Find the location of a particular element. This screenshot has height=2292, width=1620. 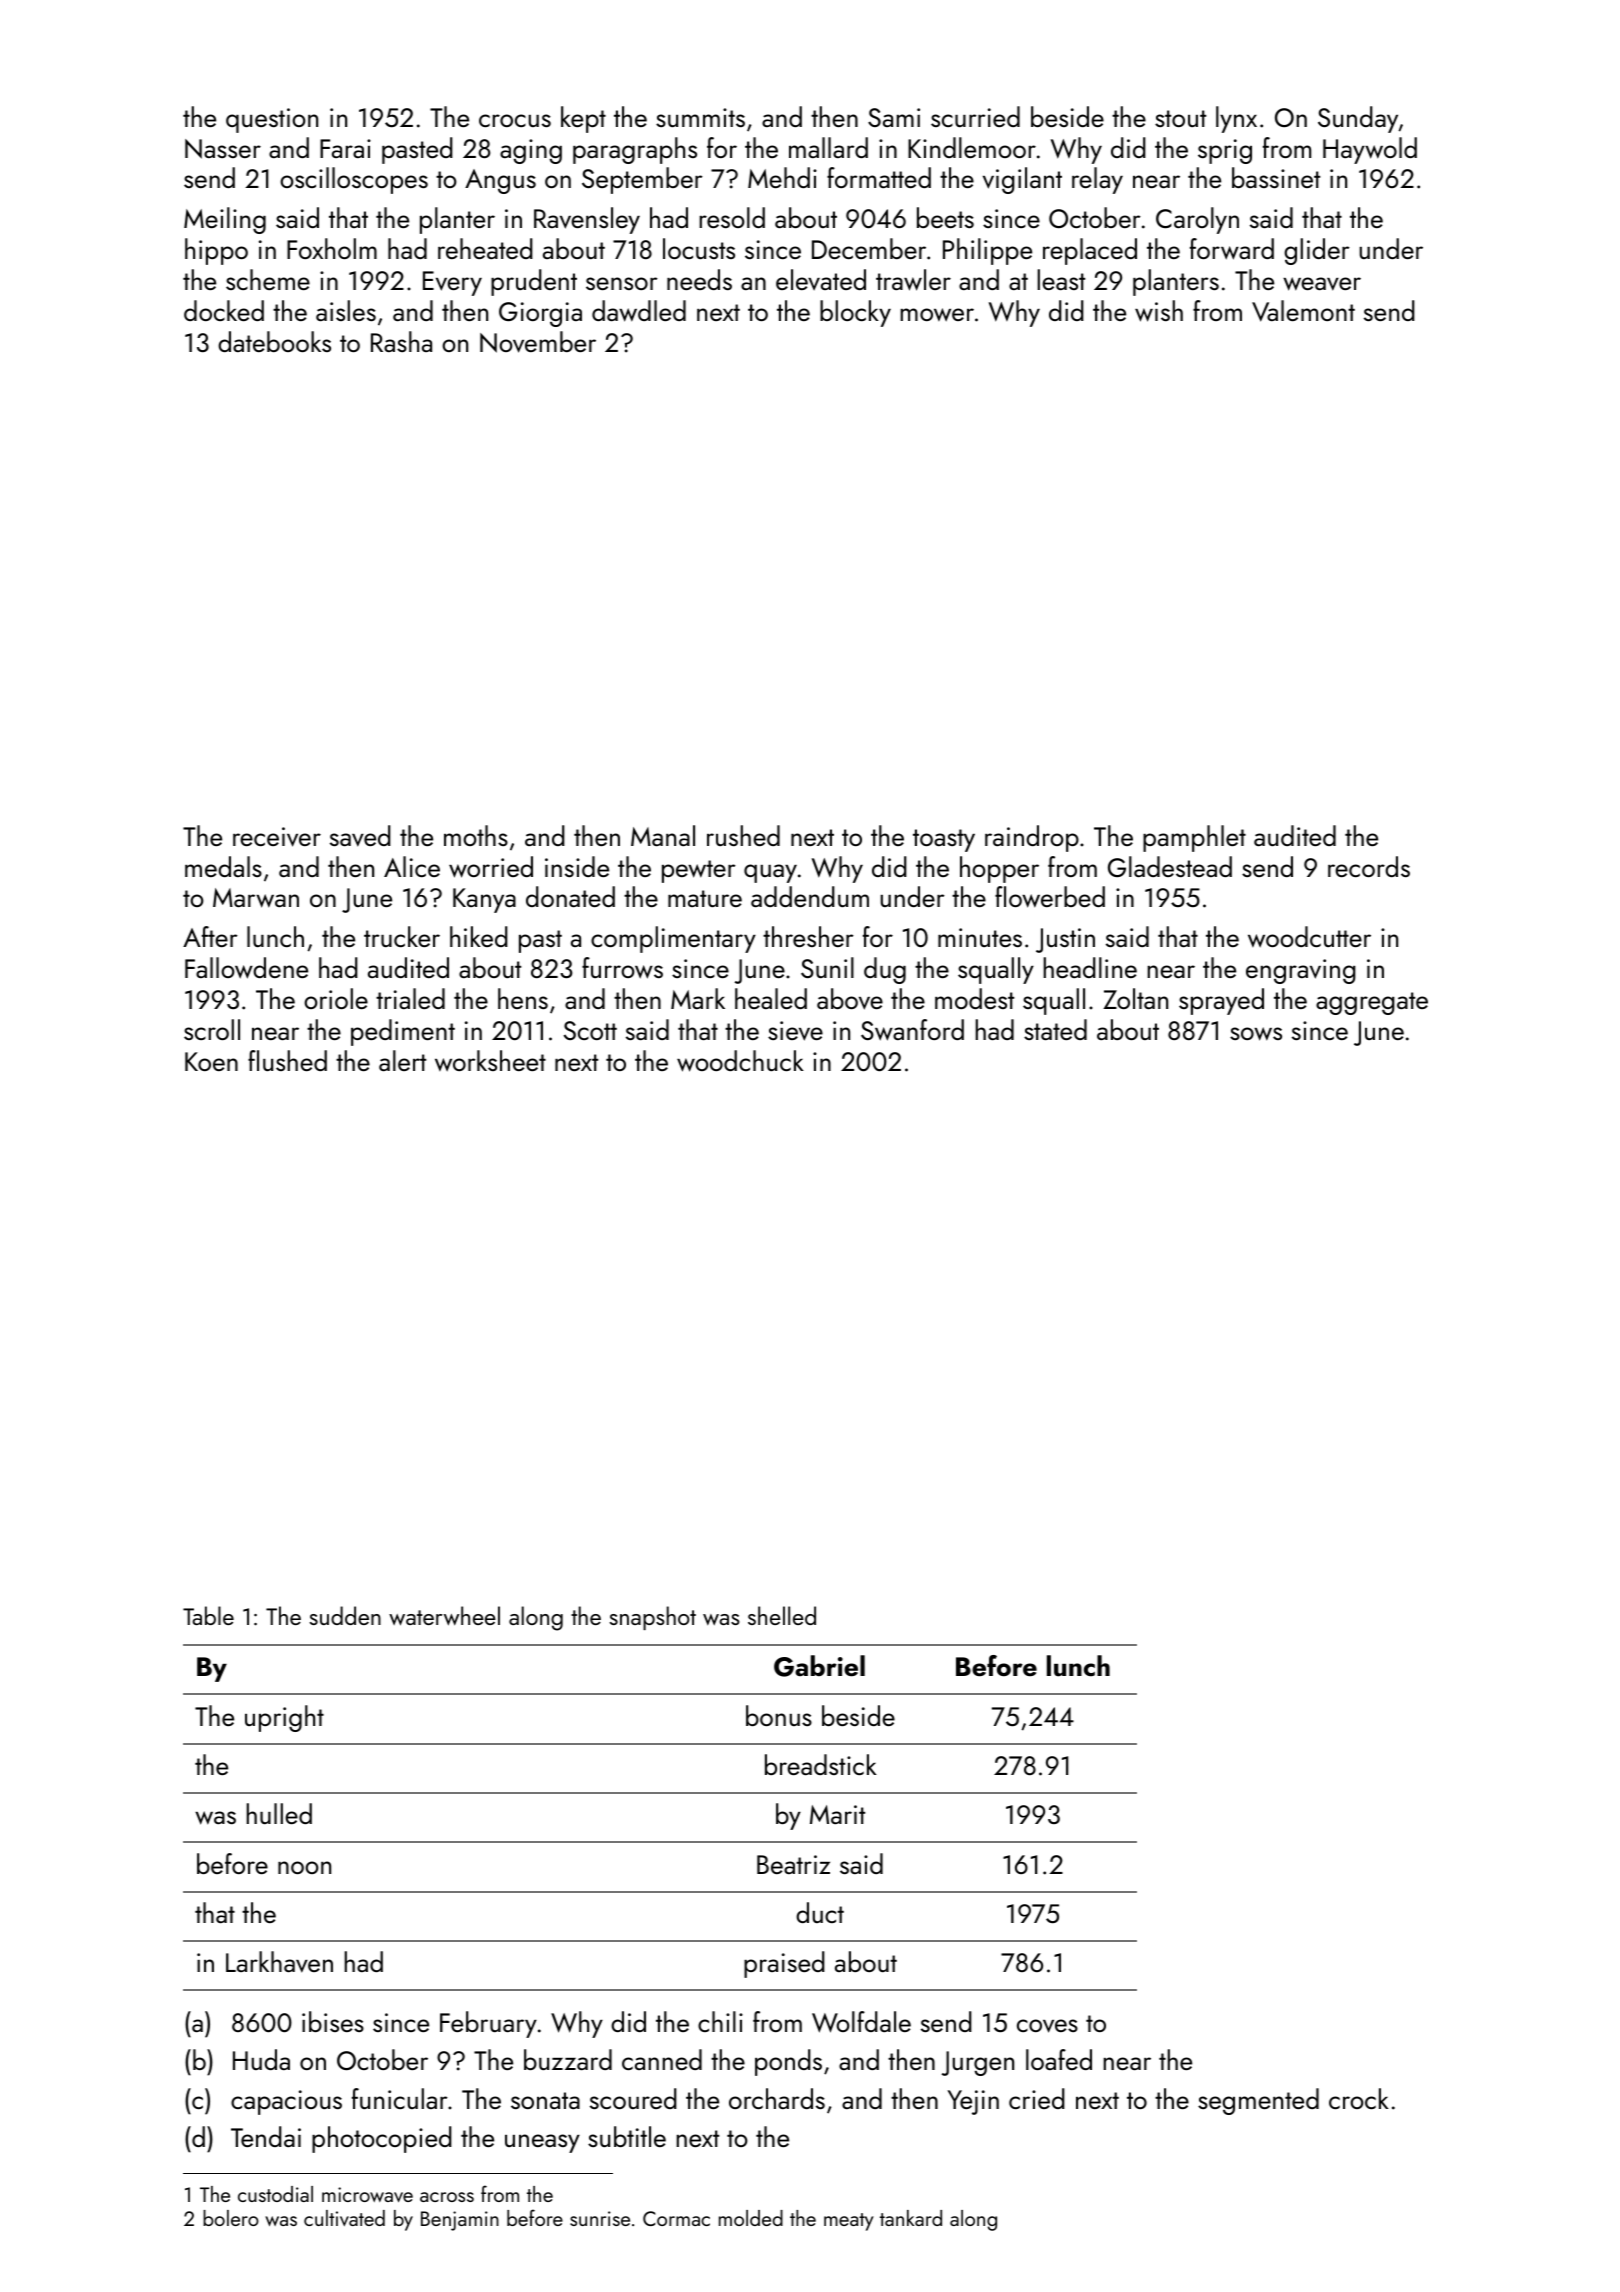

February is located at coordinates (488, 2024).
